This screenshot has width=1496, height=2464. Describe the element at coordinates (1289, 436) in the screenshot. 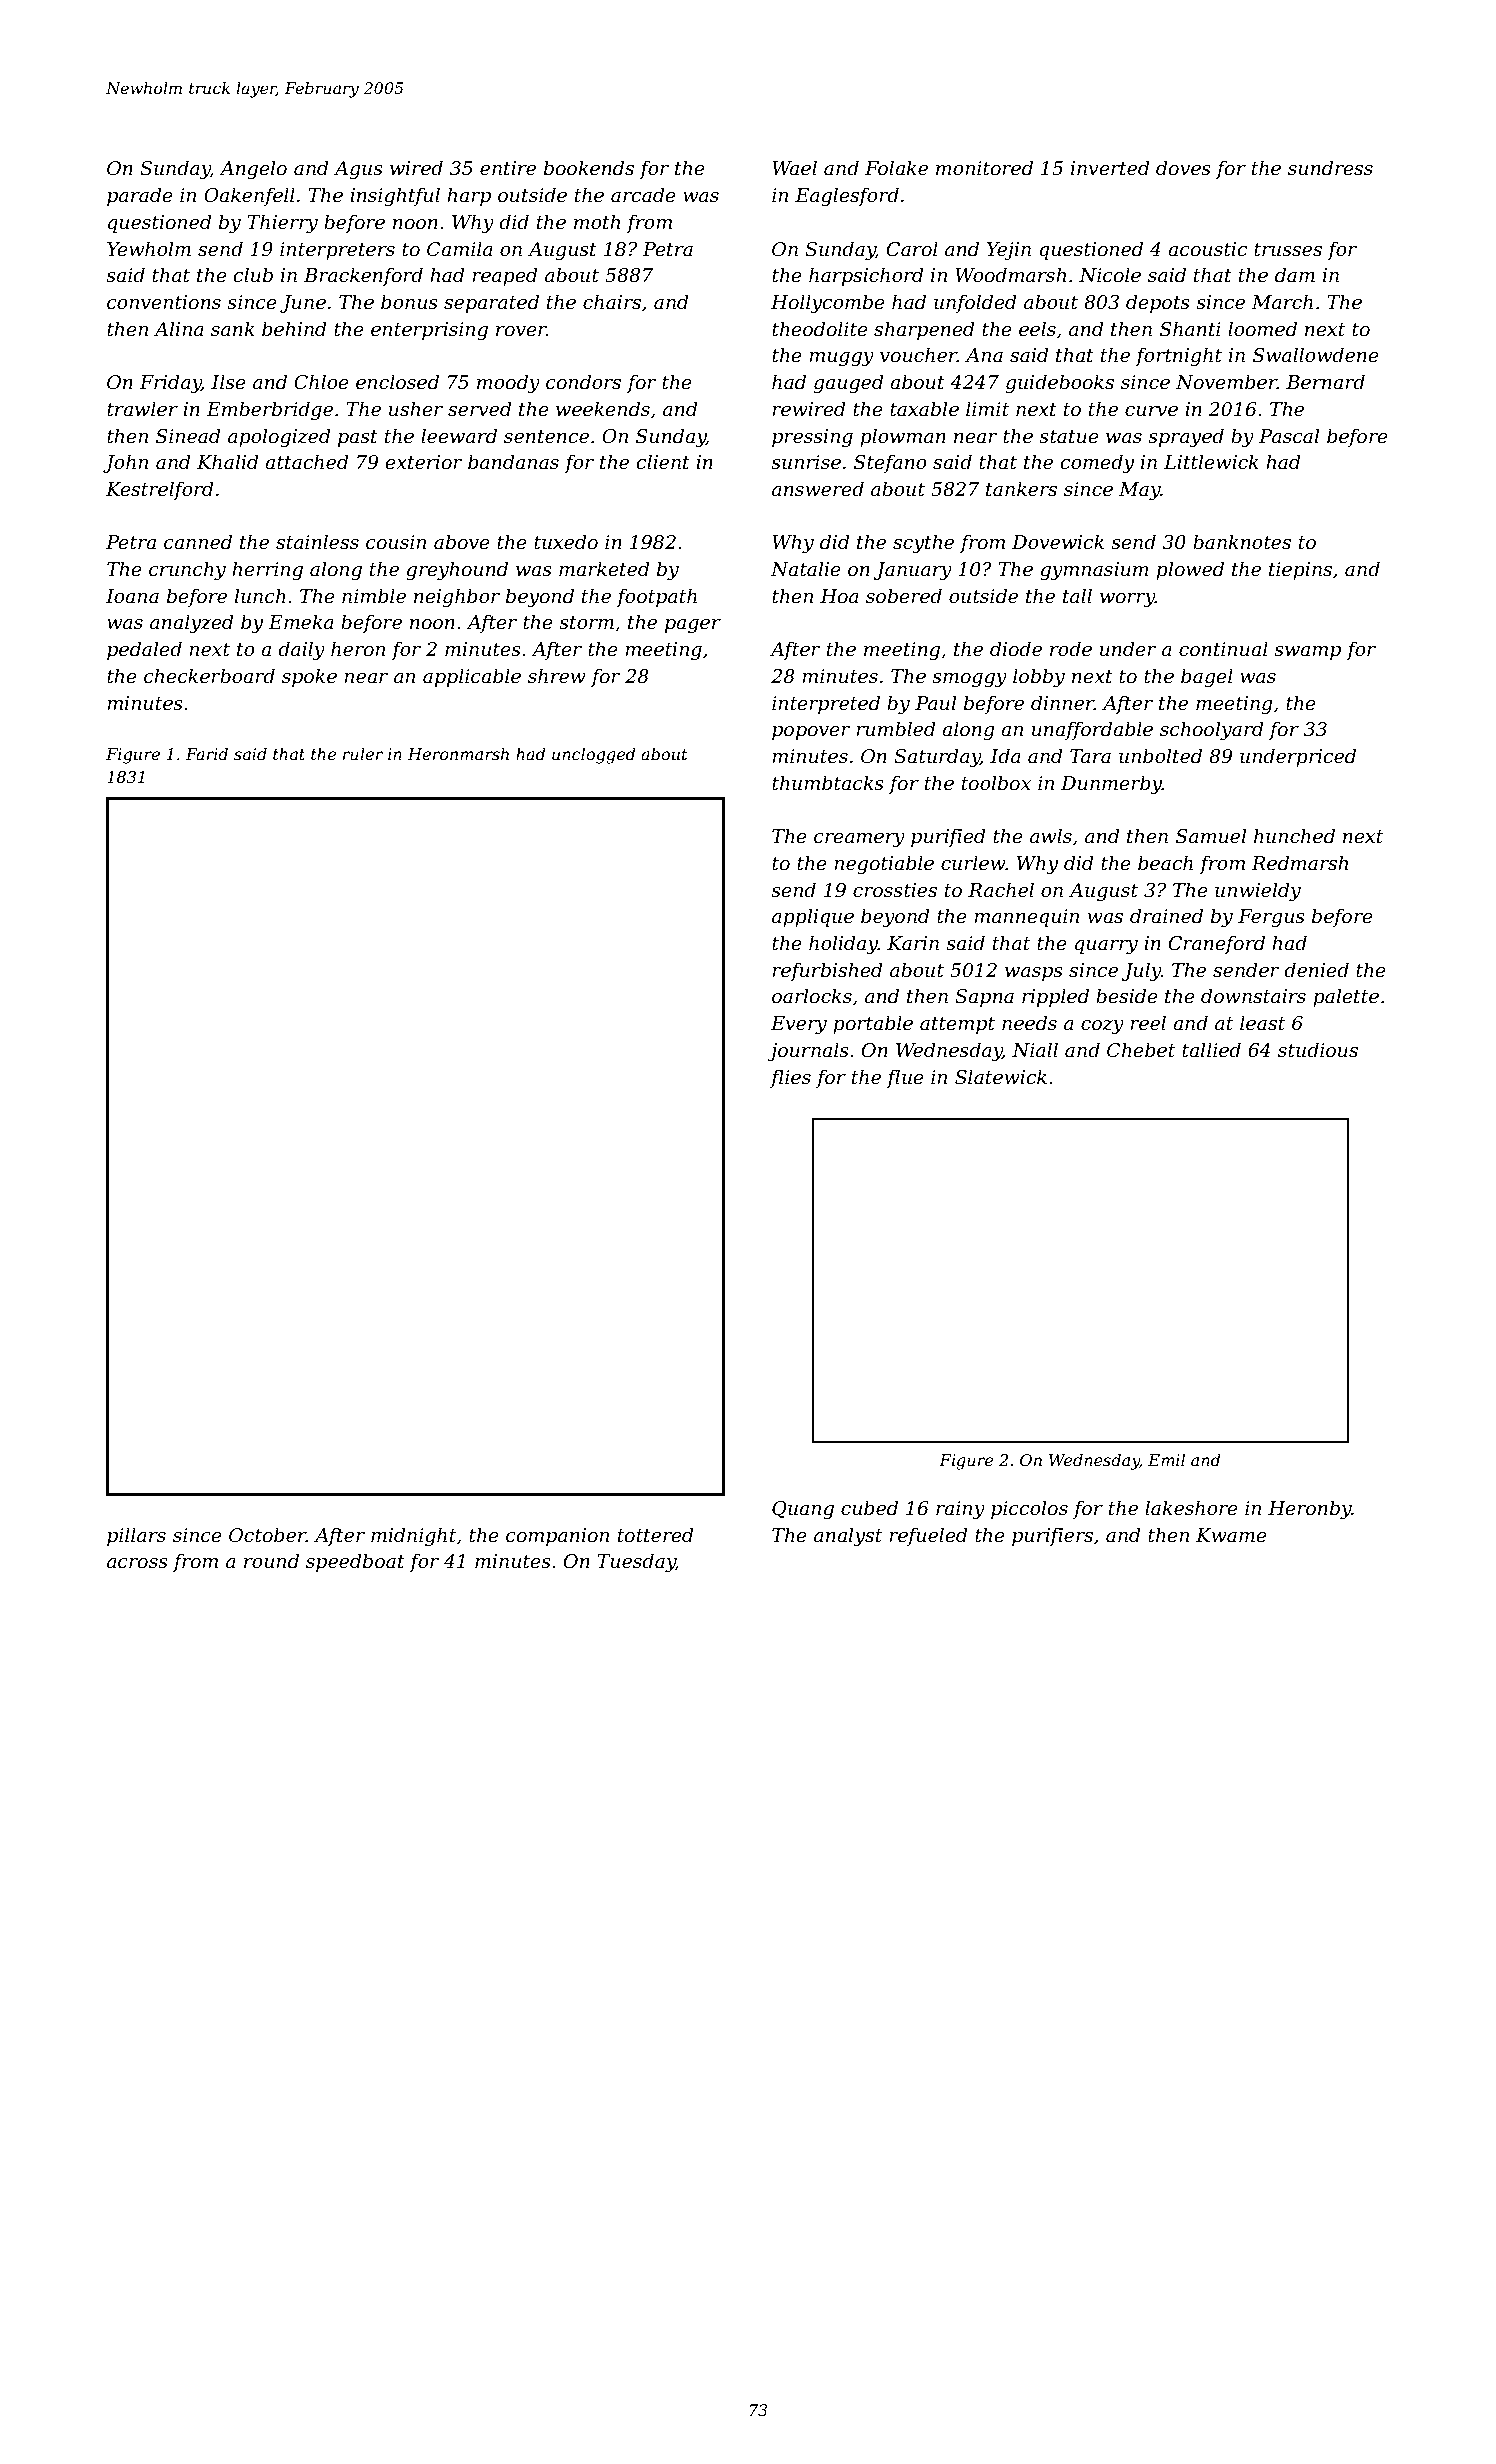

I see `Pascal` at that location.
